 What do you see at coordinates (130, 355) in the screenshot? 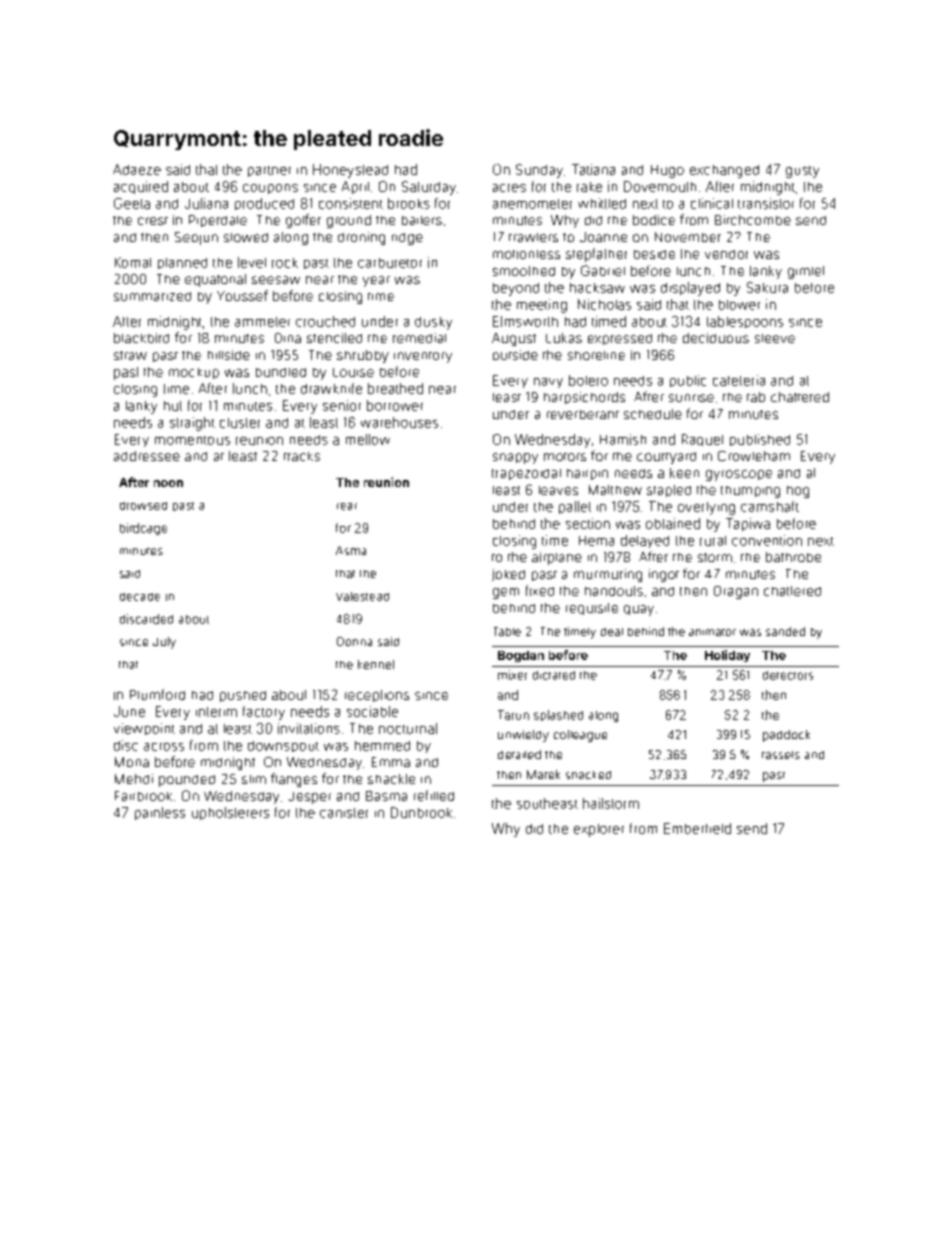
I see `straw` at bounding box center [130, 355].
